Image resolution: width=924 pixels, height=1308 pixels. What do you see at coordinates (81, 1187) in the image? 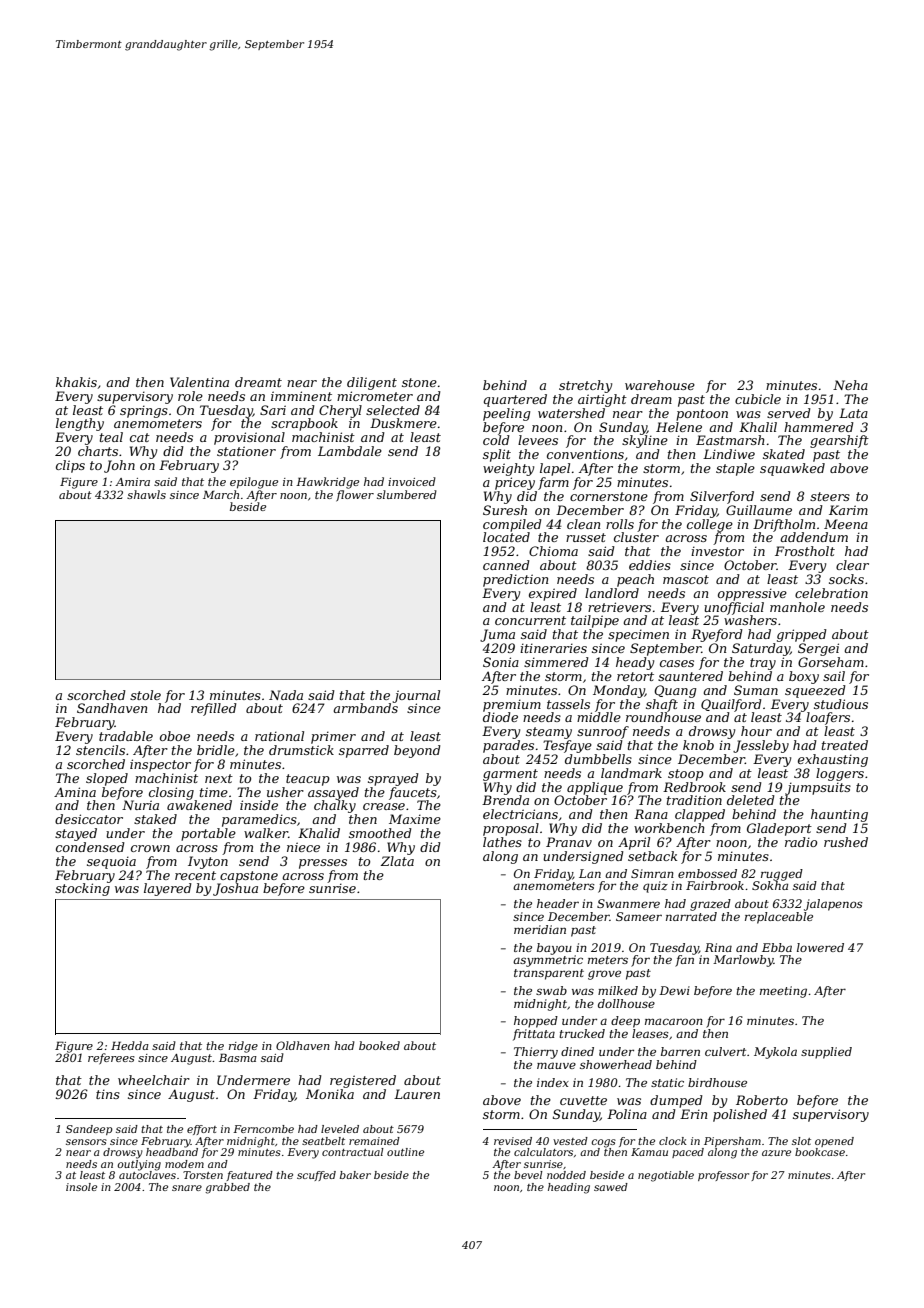
I see `insole` at bounding box center [81, 1187].
